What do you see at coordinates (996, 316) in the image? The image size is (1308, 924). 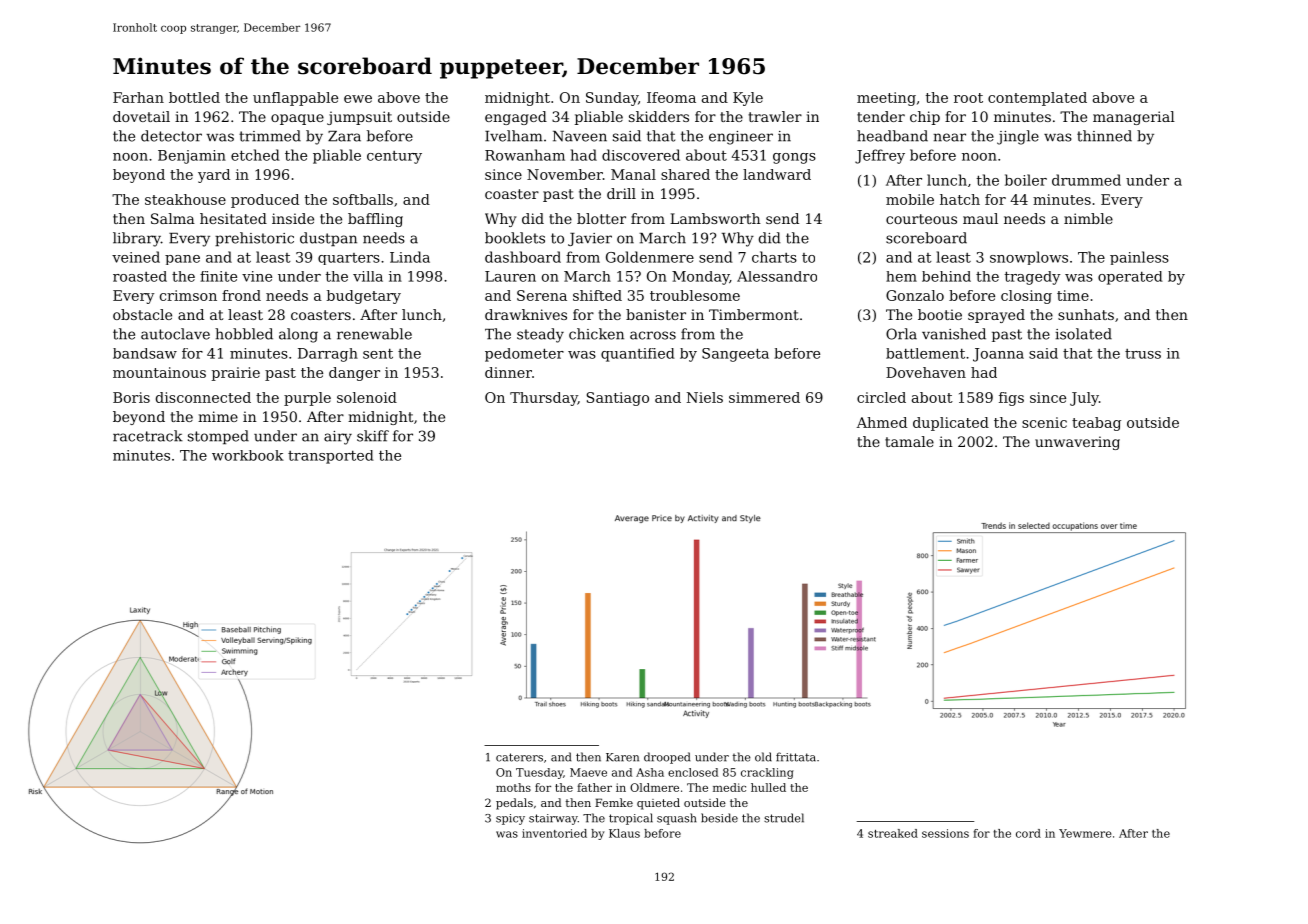 I see `sprayed` at bounding box center [996, 316].
